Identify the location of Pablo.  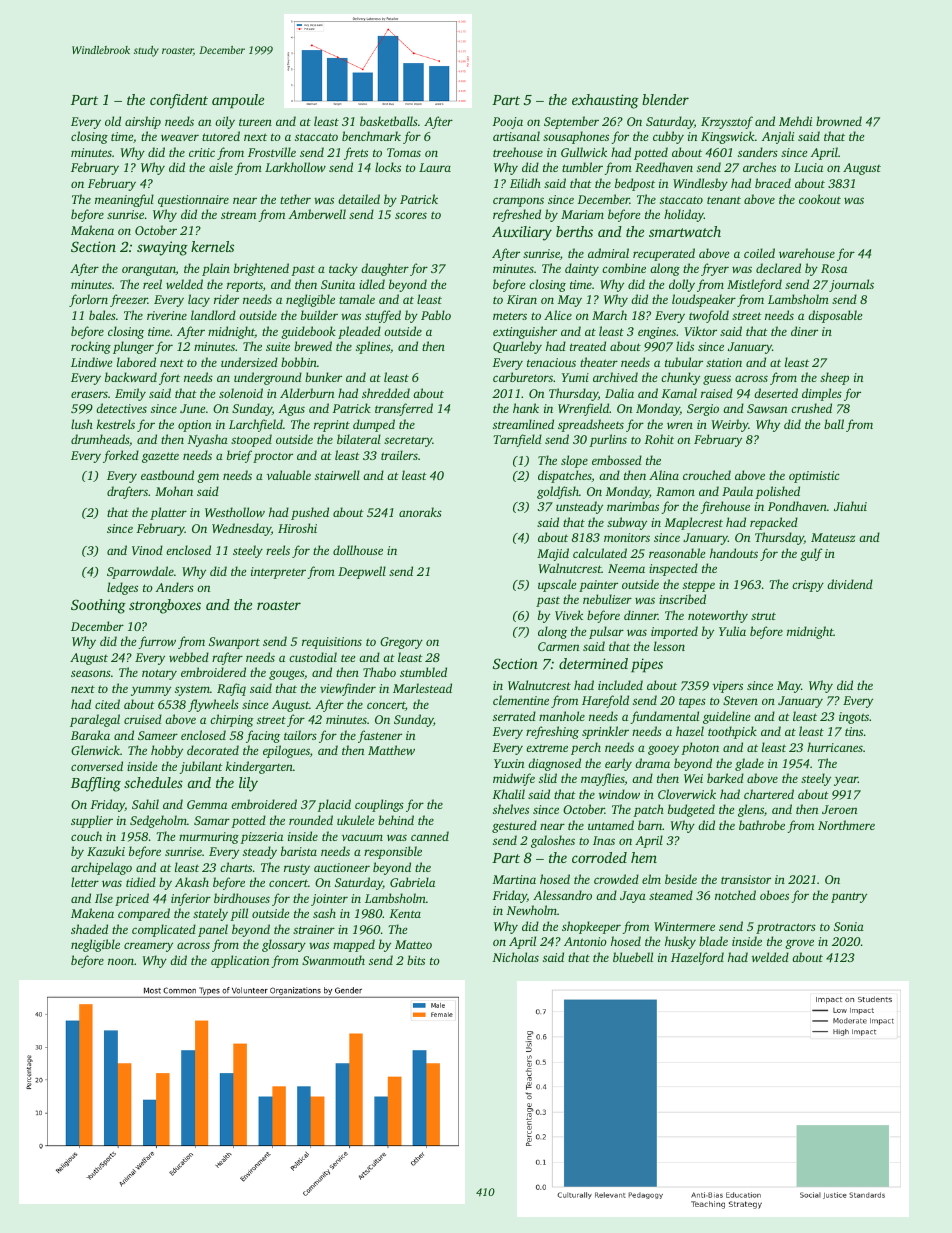
(436, 315).
